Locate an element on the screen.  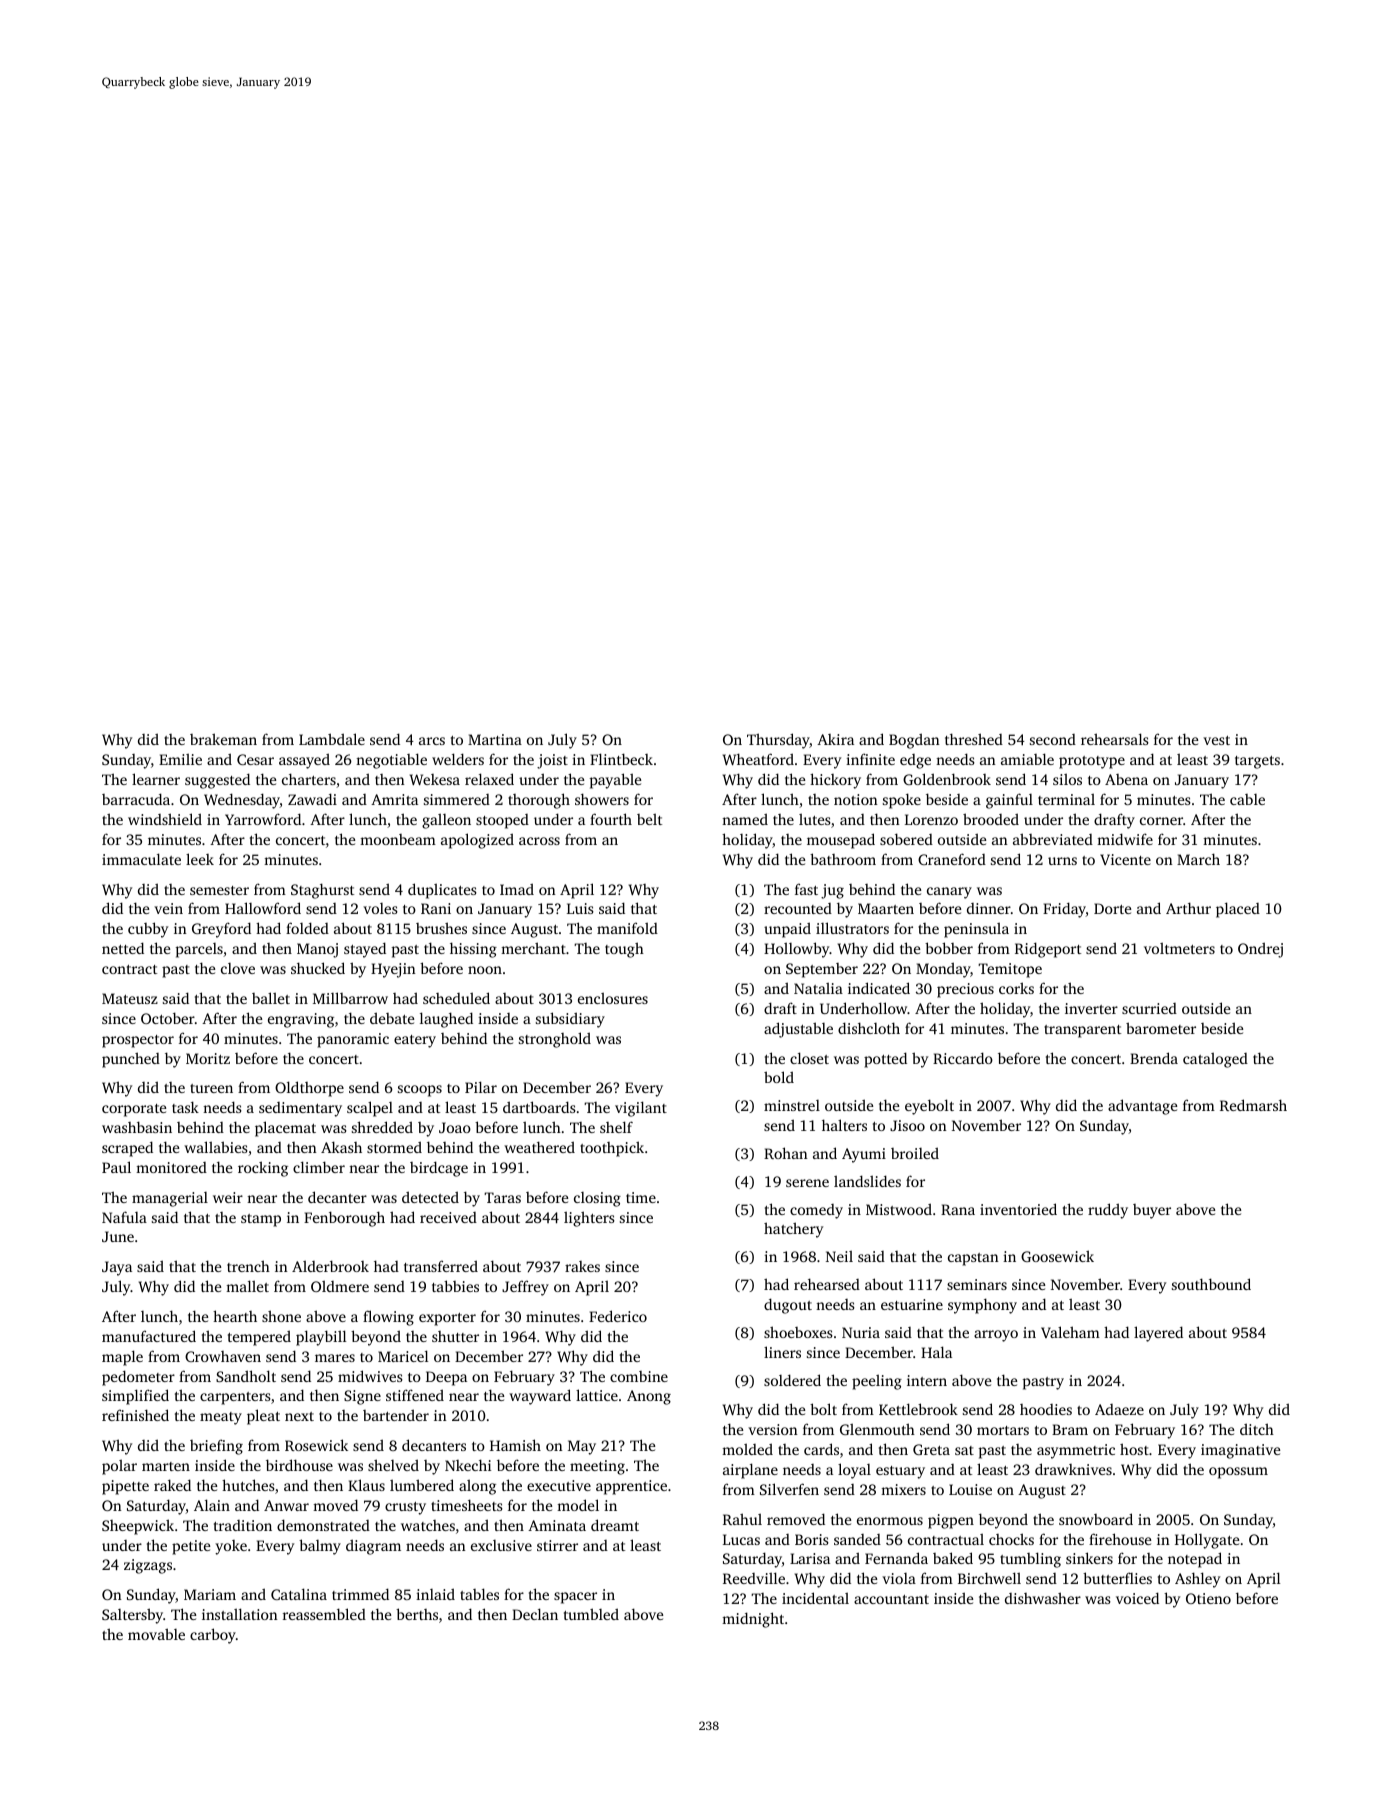
duplicates is located at coordinates (442, 891).
